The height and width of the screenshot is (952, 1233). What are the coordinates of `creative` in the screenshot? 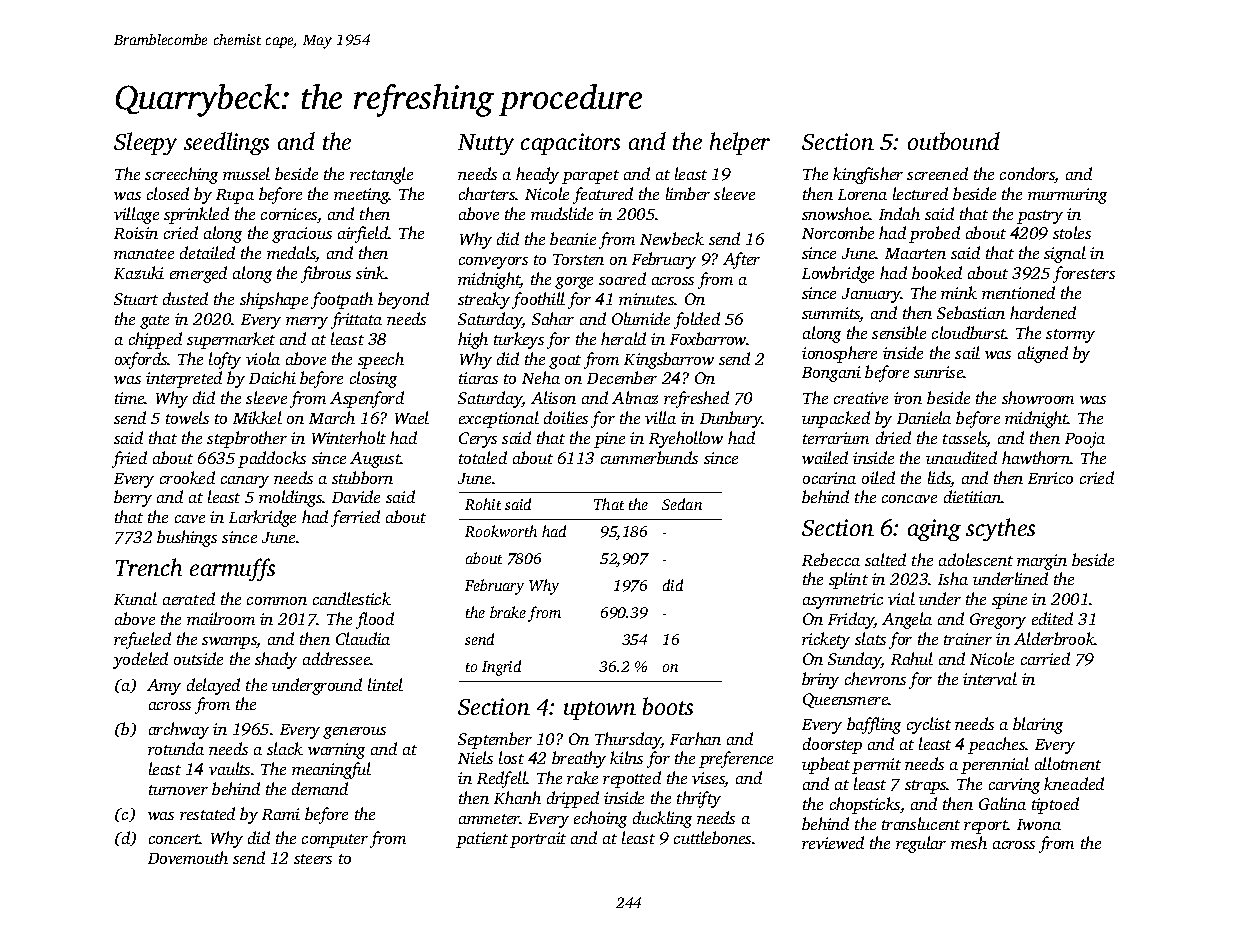 It's located at (861, 398).
